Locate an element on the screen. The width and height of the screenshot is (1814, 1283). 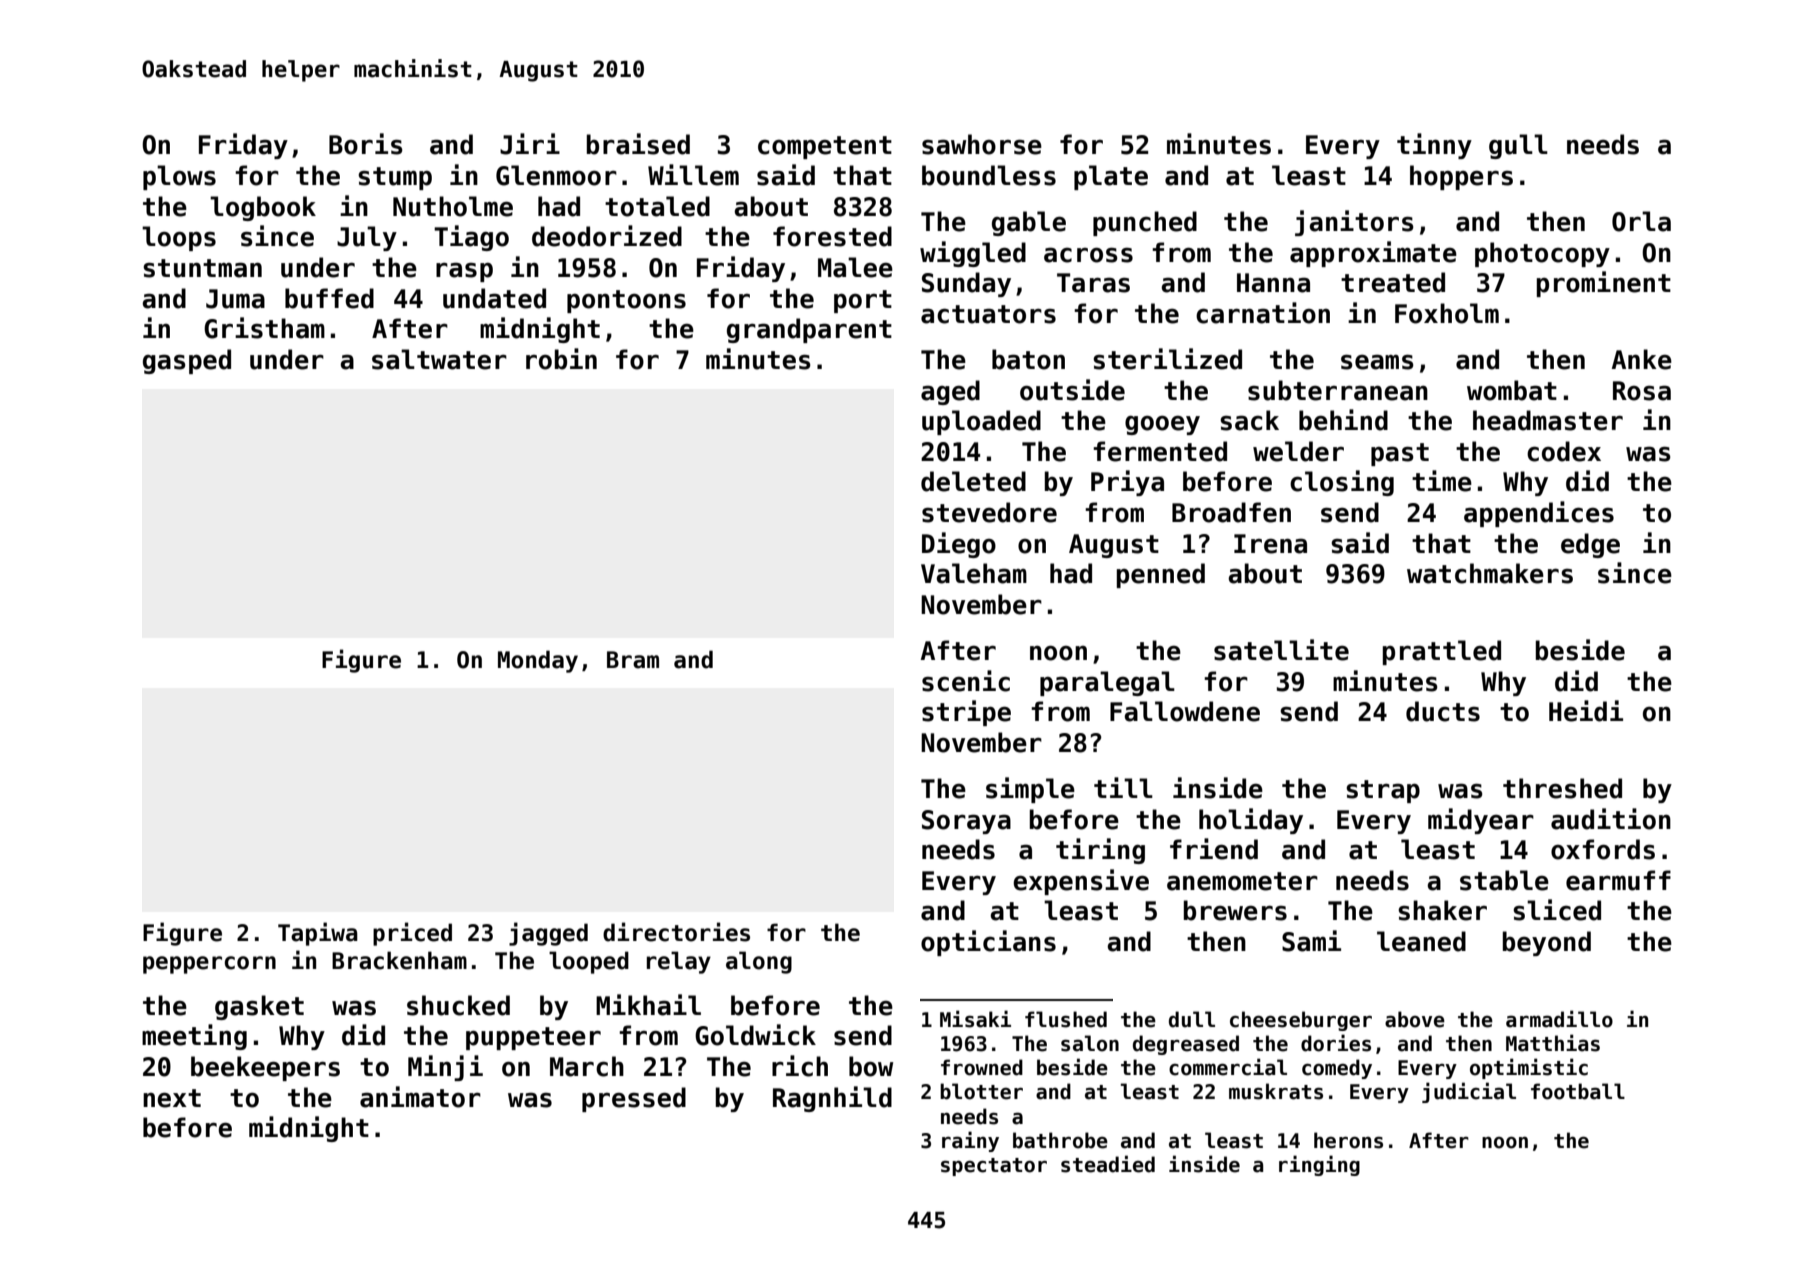
expensive is located at coordinates (1081, 882).
